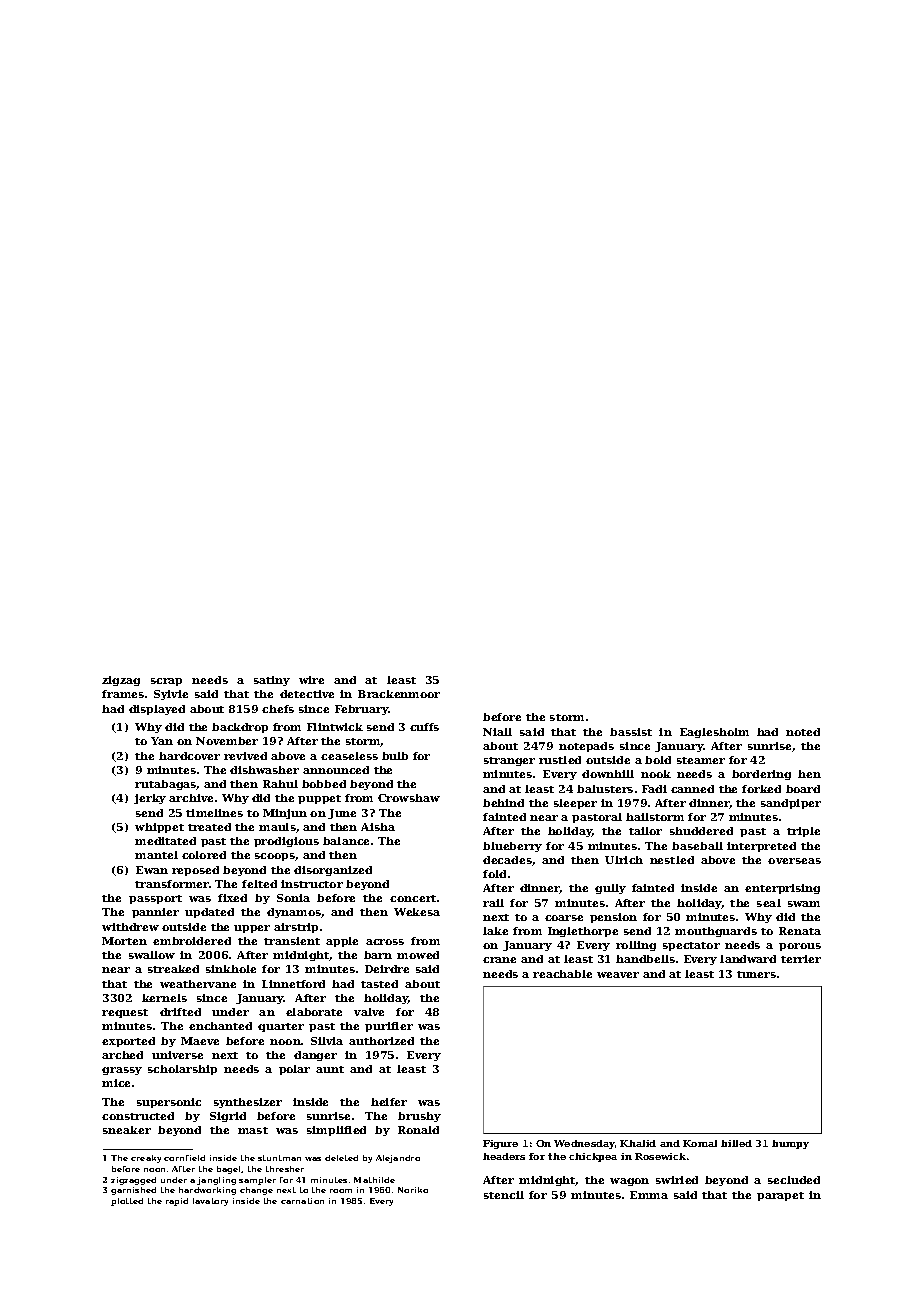  I want to click on valve, so click(369, 1012).
